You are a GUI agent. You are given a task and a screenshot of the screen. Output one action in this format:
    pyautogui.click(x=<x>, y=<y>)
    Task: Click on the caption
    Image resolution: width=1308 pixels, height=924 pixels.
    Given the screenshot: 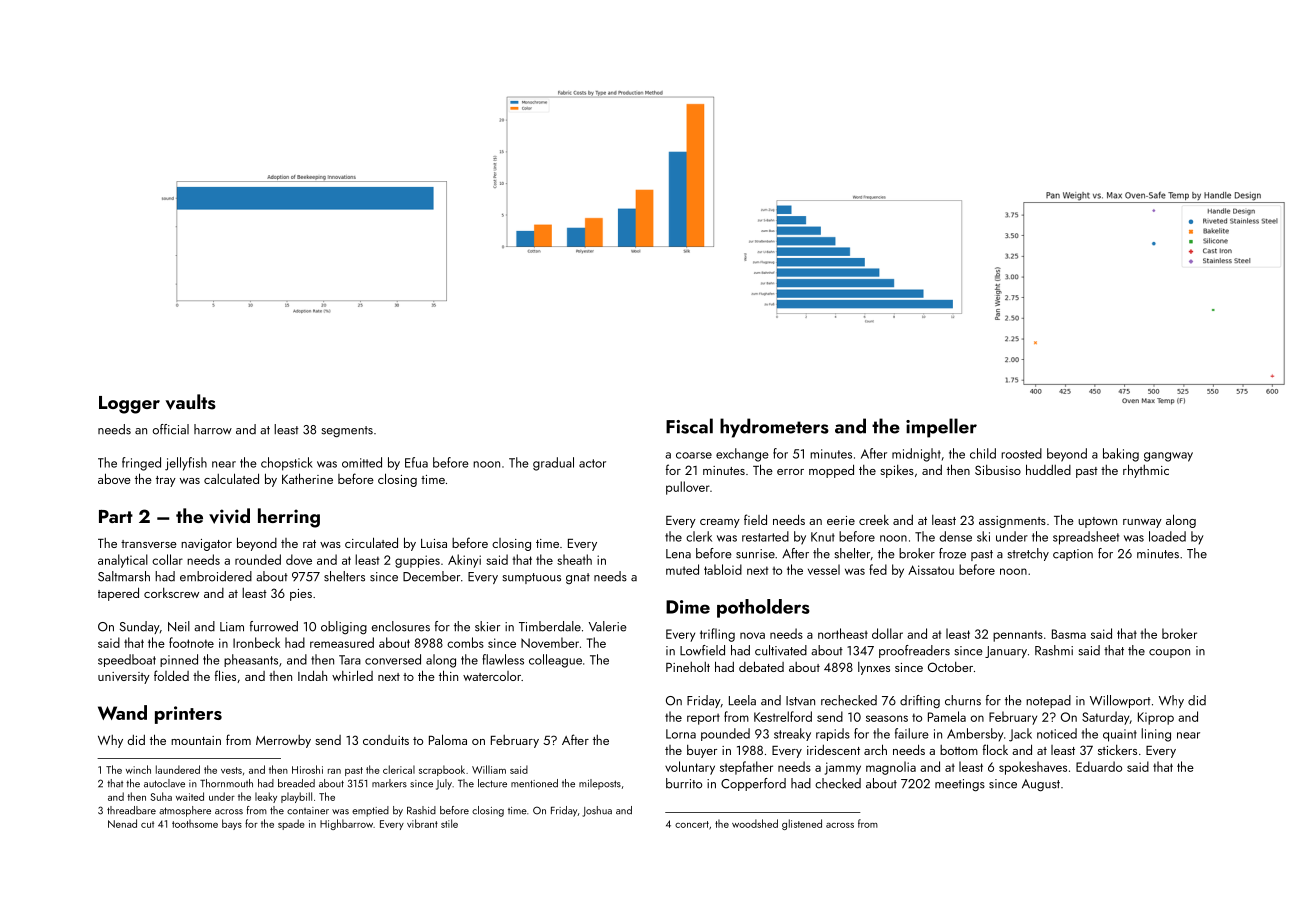 What is the action you would take?
    pyautogui.click(x=1073, y=555)
